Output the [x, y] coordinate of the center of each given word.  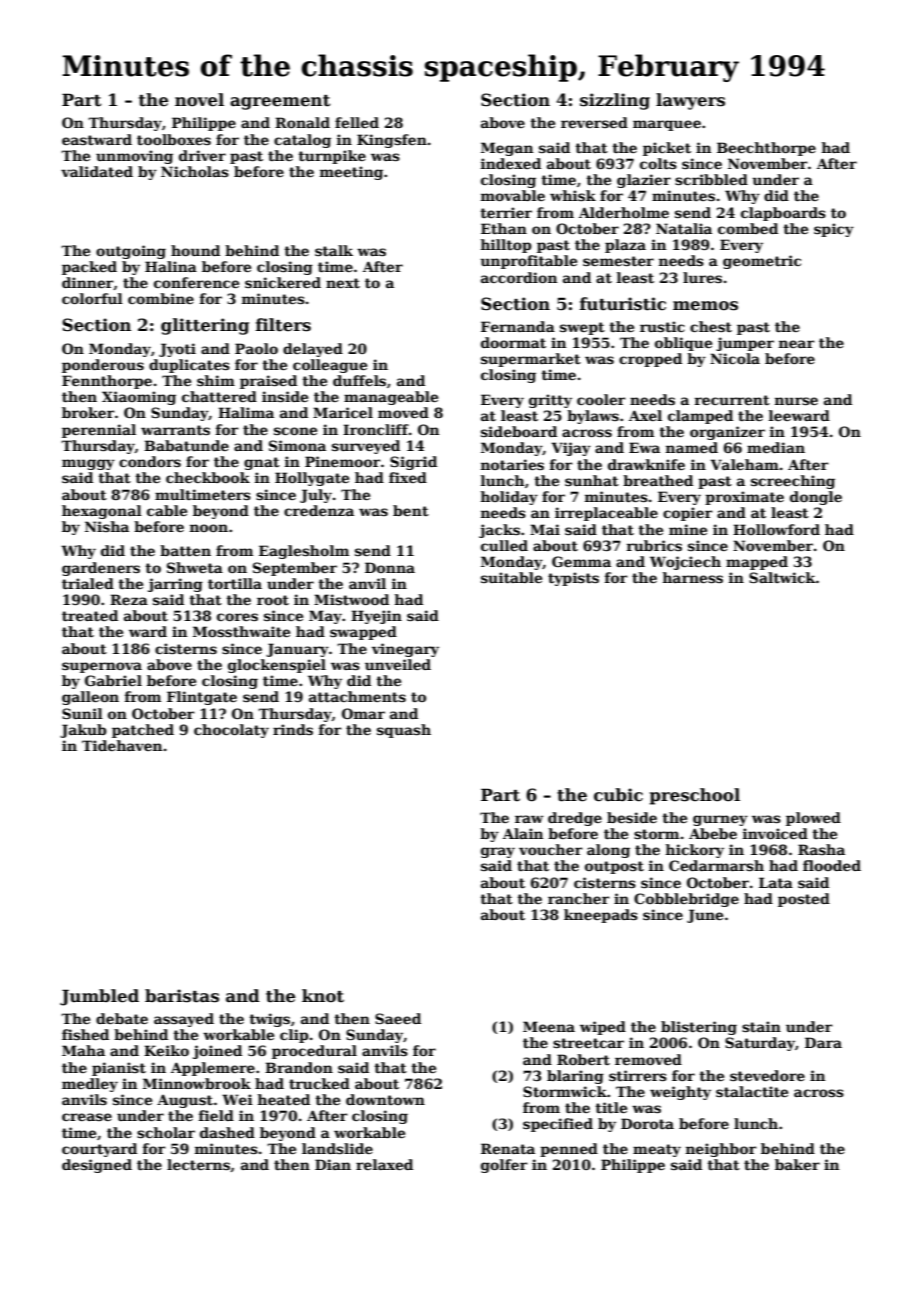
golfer [504, 1166]
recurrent [732, 400]
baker [797, 1164]
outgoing [131, 252]
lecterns [198, 1164]
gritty [550, 401]
